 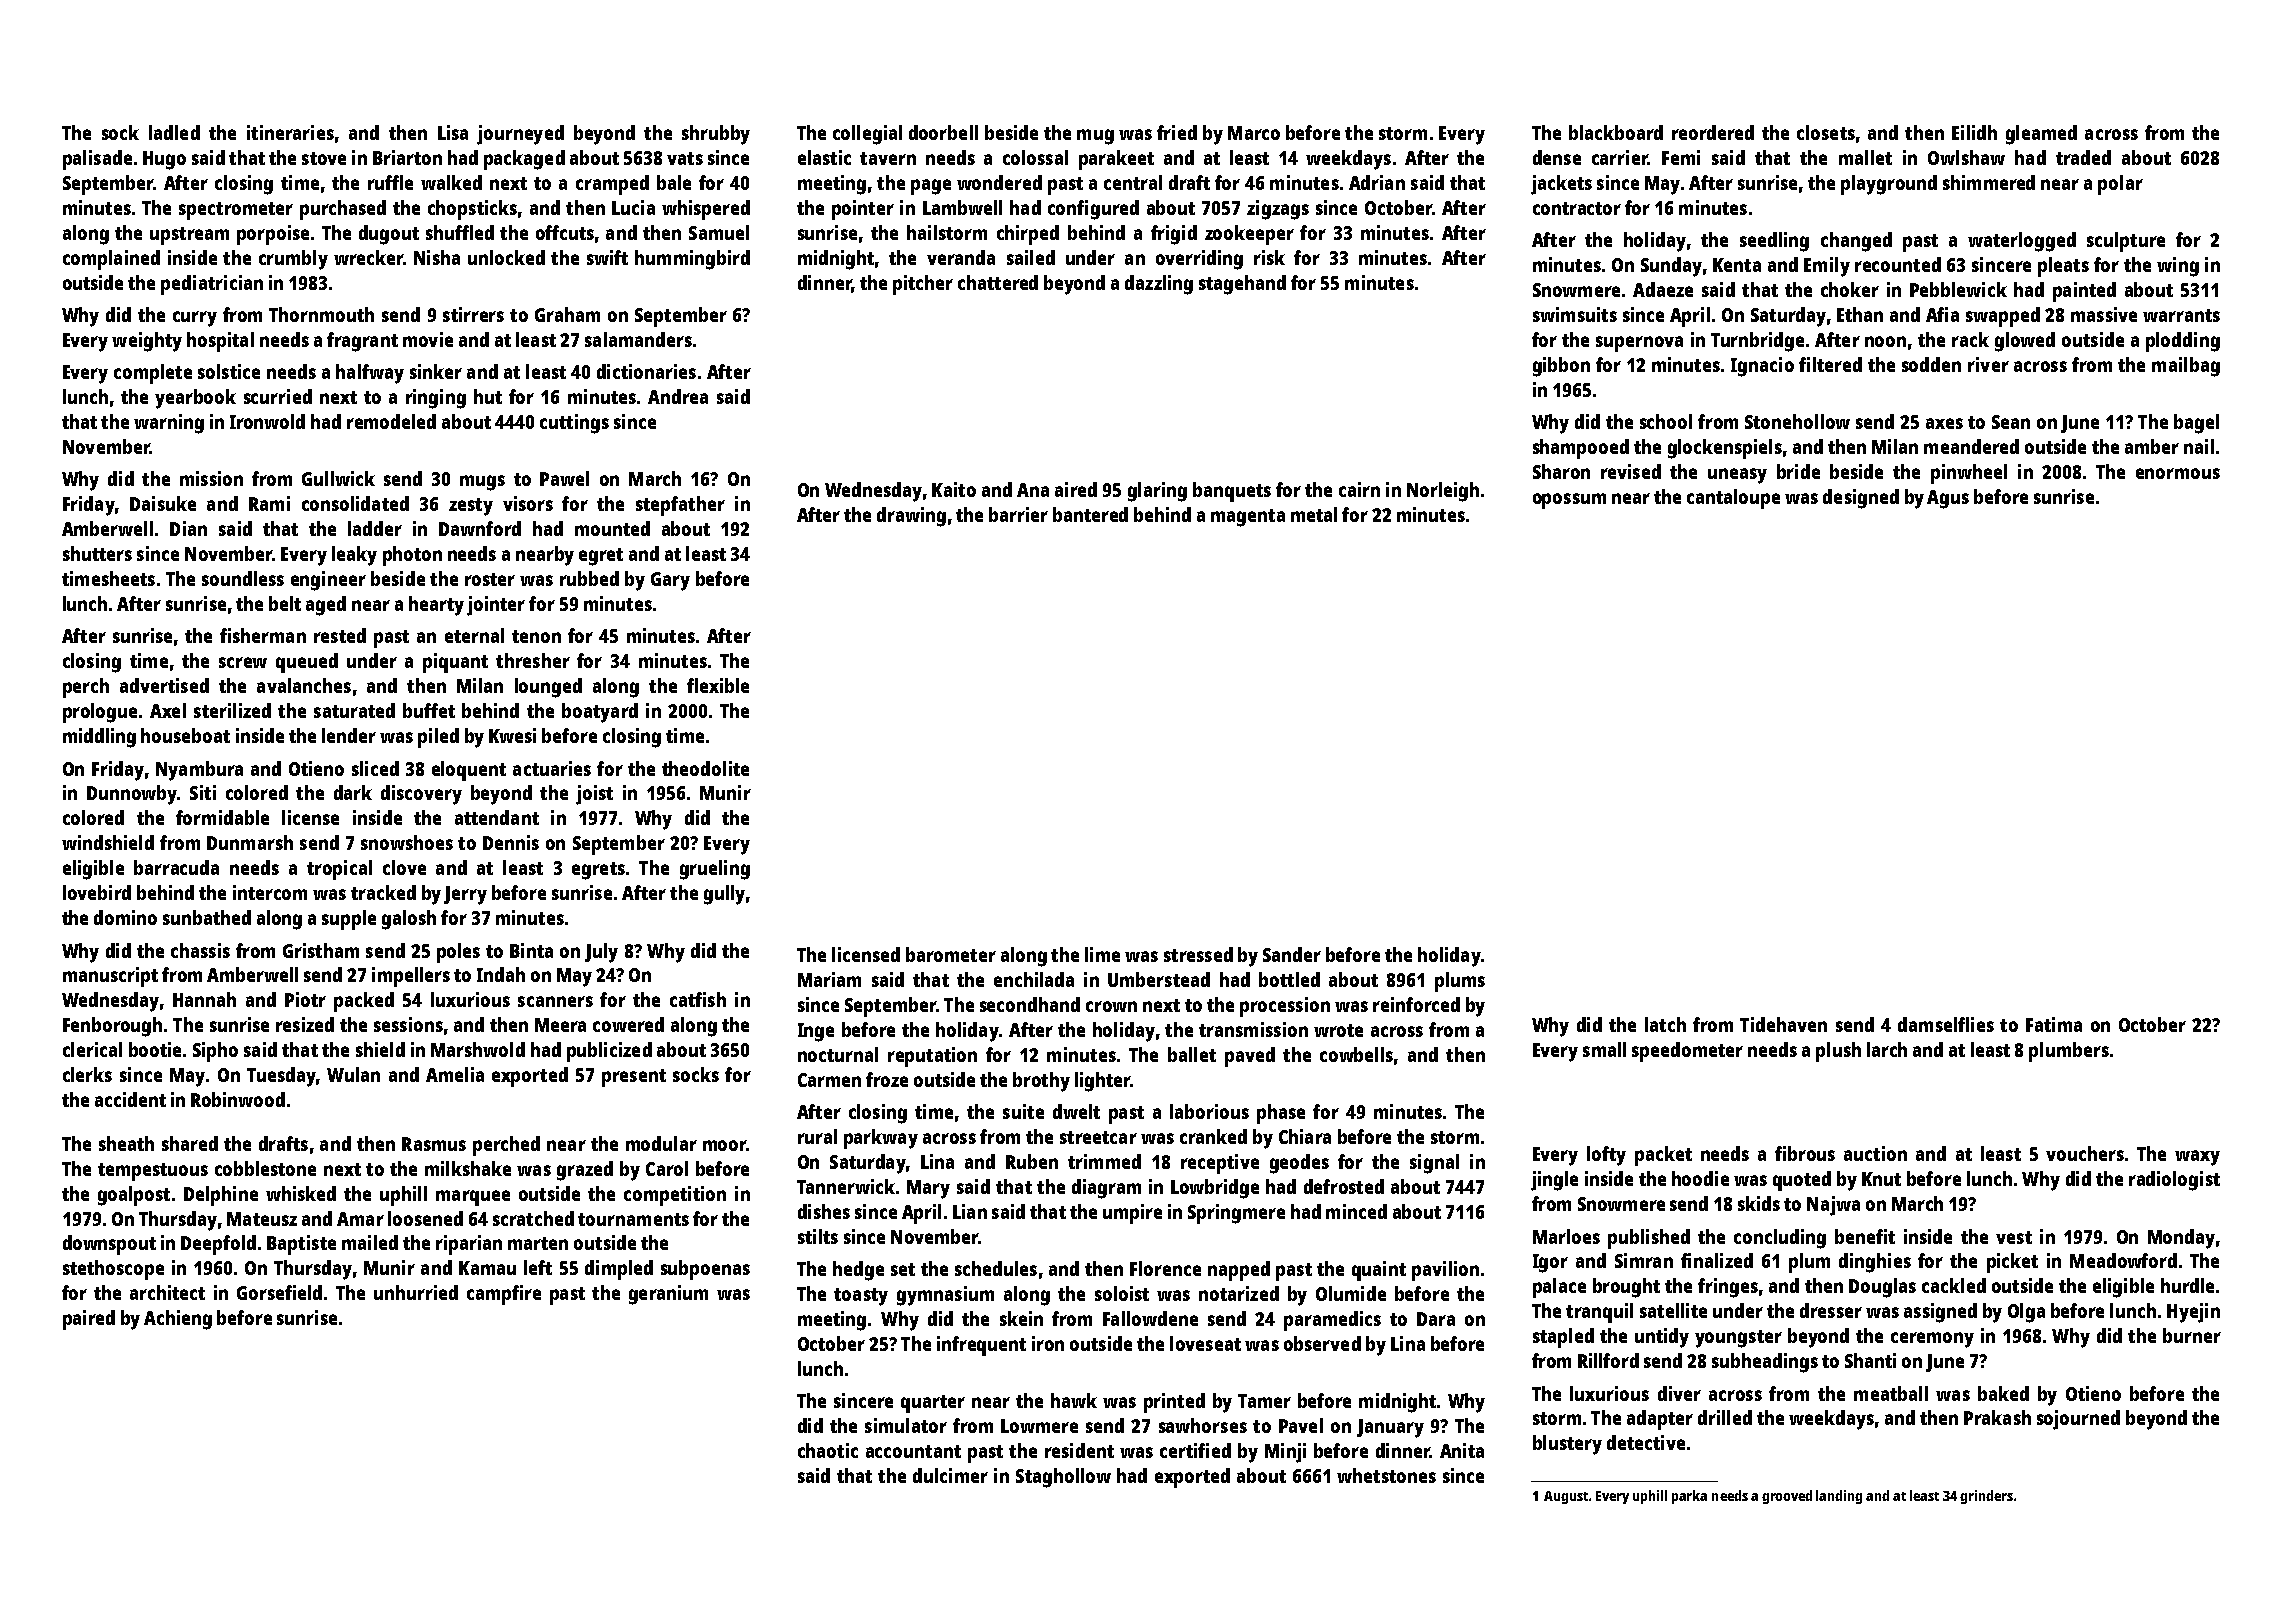 What do you see at coordinates (1281, 1114) in the page?
I see `phase` at bounding box center [1281, 1114].
